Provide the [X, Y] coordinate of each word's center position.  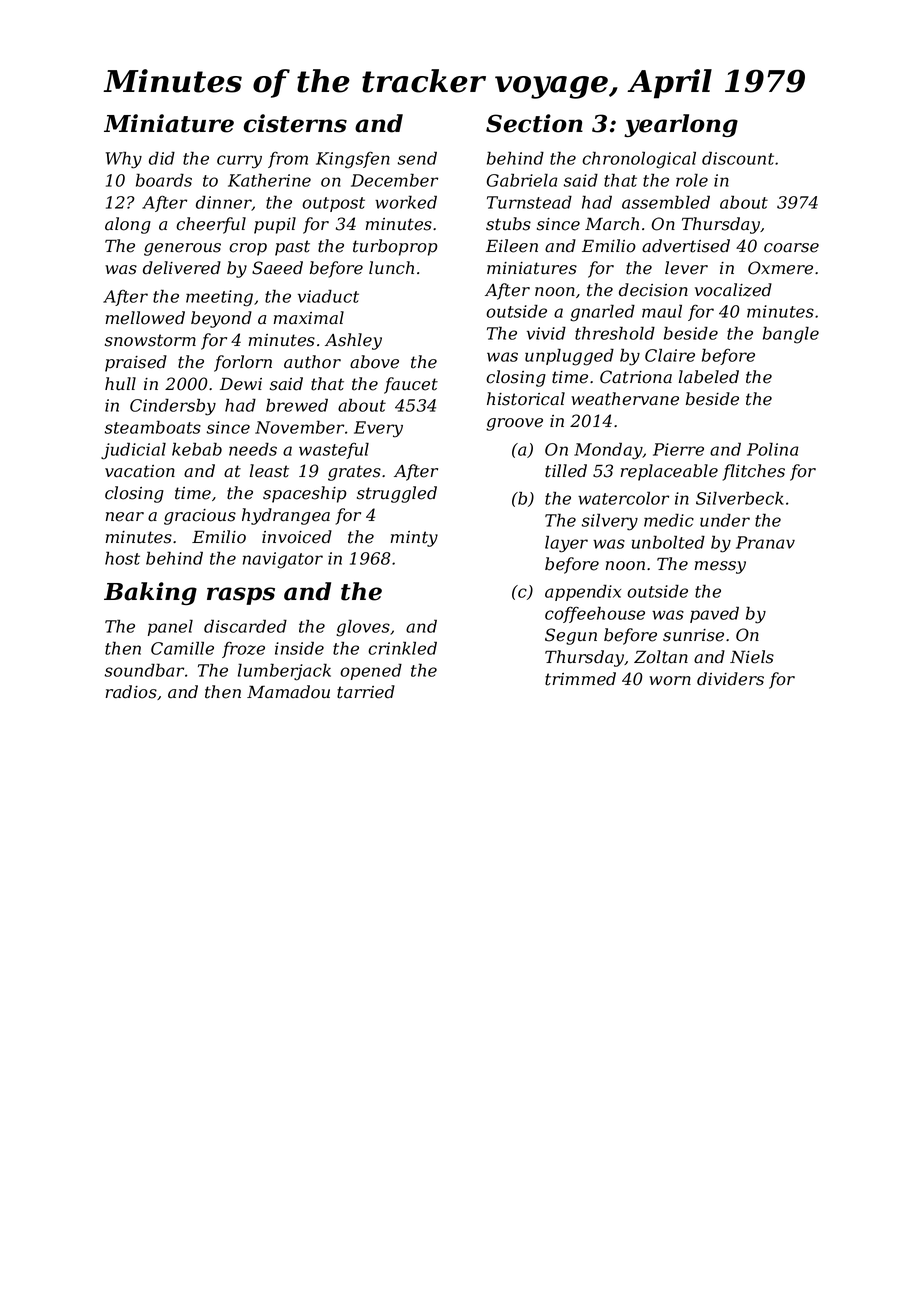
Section [534, 123]
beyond [221, 319]
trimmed [580, 679]
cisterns [295, 123]
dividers [730, 679]
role [692, 180]
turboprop [395, 247]
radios [131, 692]
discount [738, 158]
